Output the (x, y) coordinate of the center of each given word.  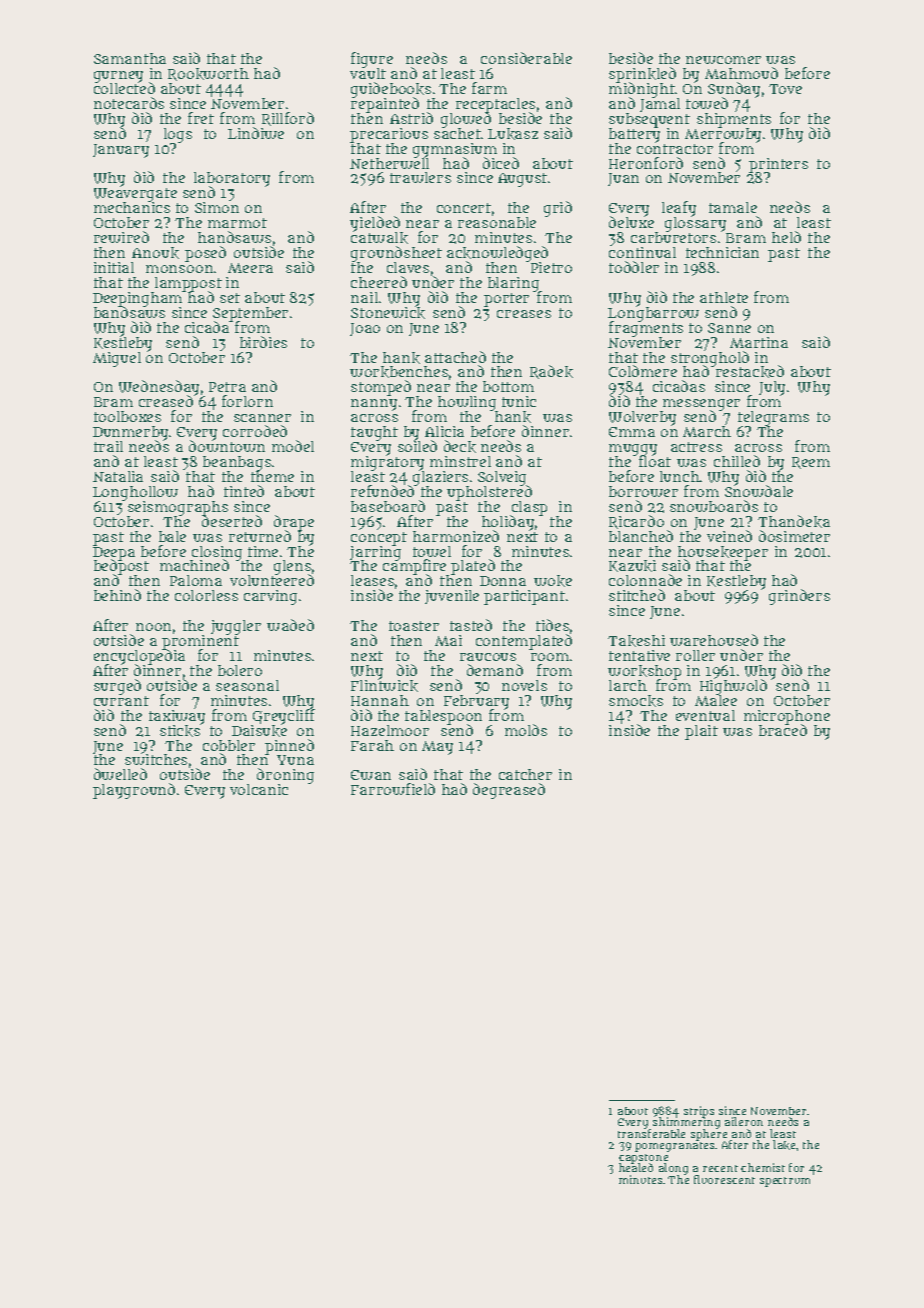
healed (636, 1168)
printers (778, 165)
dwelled (120, 774)
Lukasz (513, 134)
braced (783, 730)
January (121, 151)
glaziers (440, 478)
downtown (227, 446)
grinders (799, 597)
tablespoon (443, 717)
